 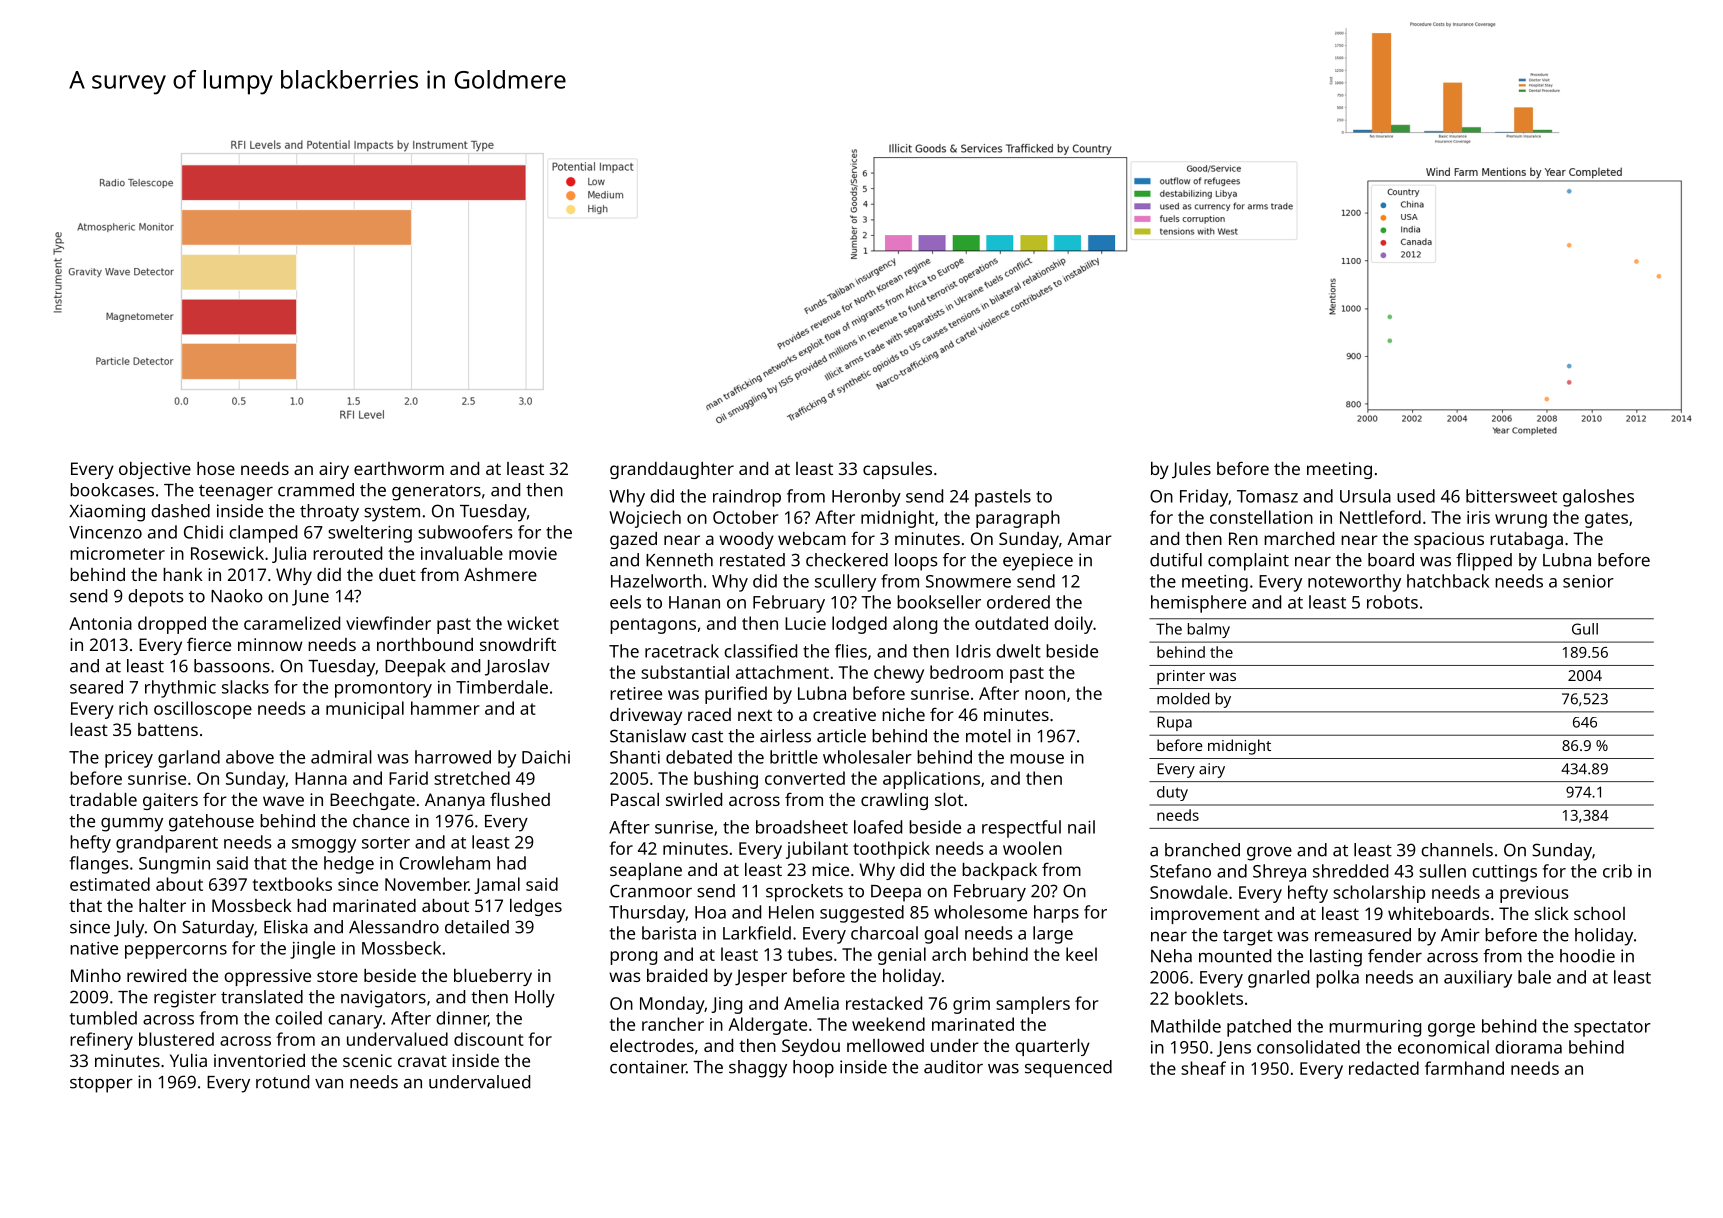 I want to click on objective, so click(x=155, y=470).
